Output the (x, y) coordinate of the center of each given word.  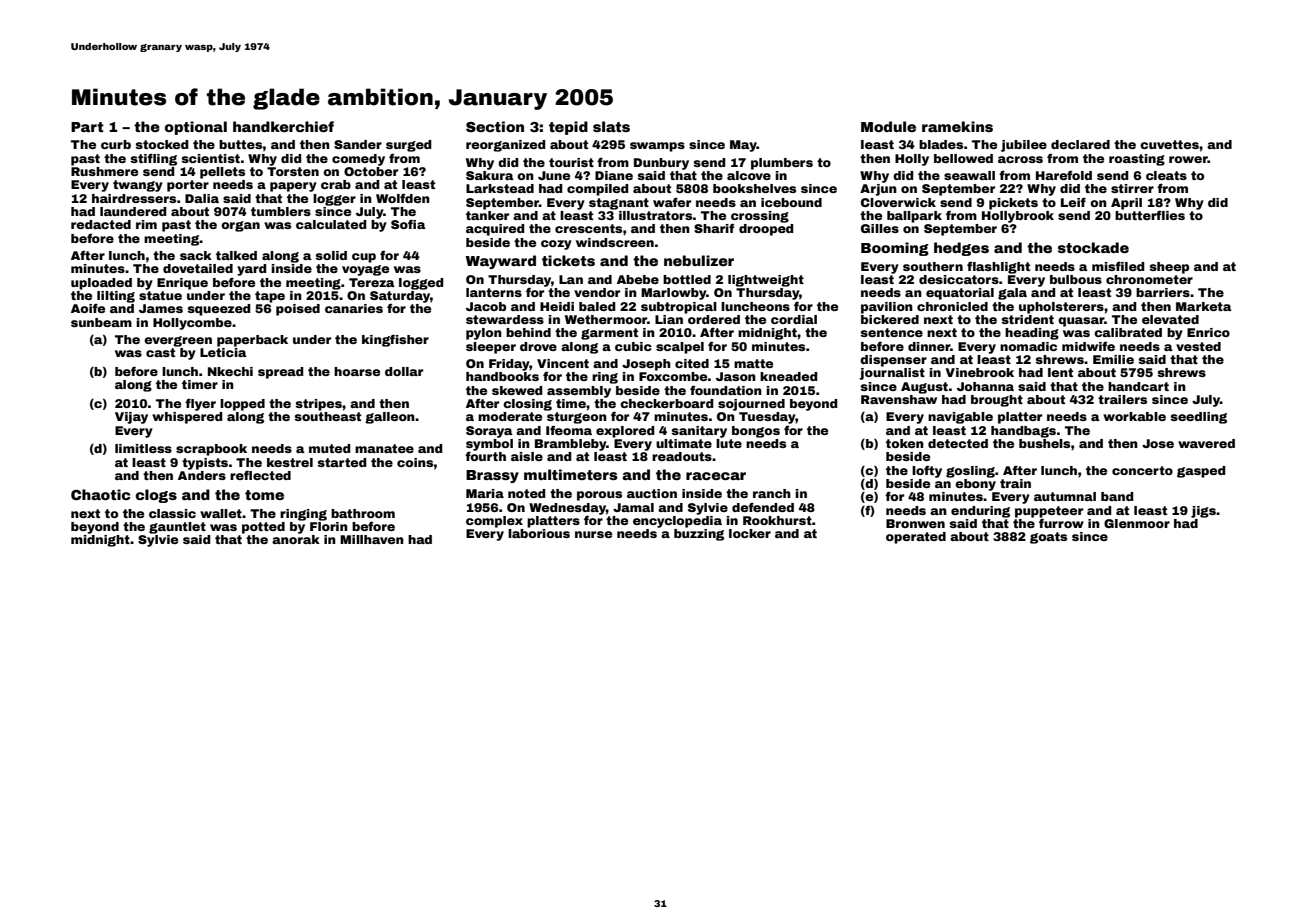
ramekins (957, 126)
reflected (260, 475)
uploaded (101, 284)
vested (1198, 346)
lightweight (766, 281)
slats (611, 126)
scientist (210, 158)
